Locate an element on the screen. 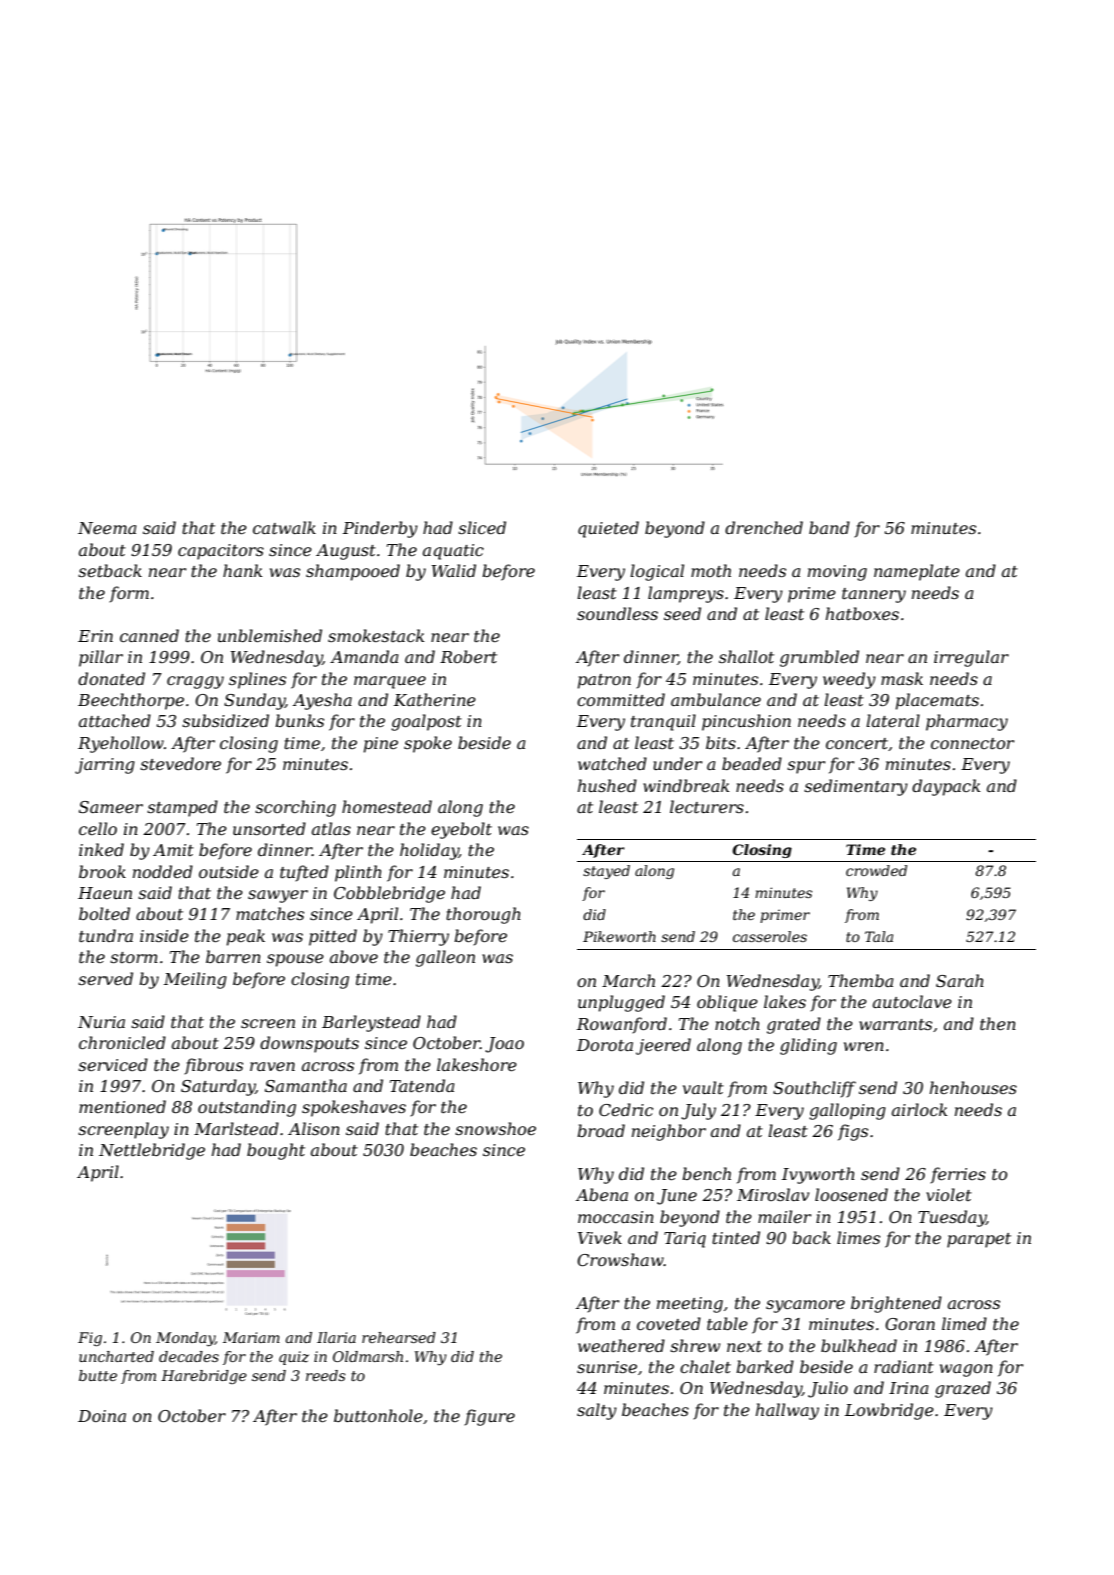 The height and width of the screenshot is (1575, 1114). daypack is located at coordinates (946, 787).
